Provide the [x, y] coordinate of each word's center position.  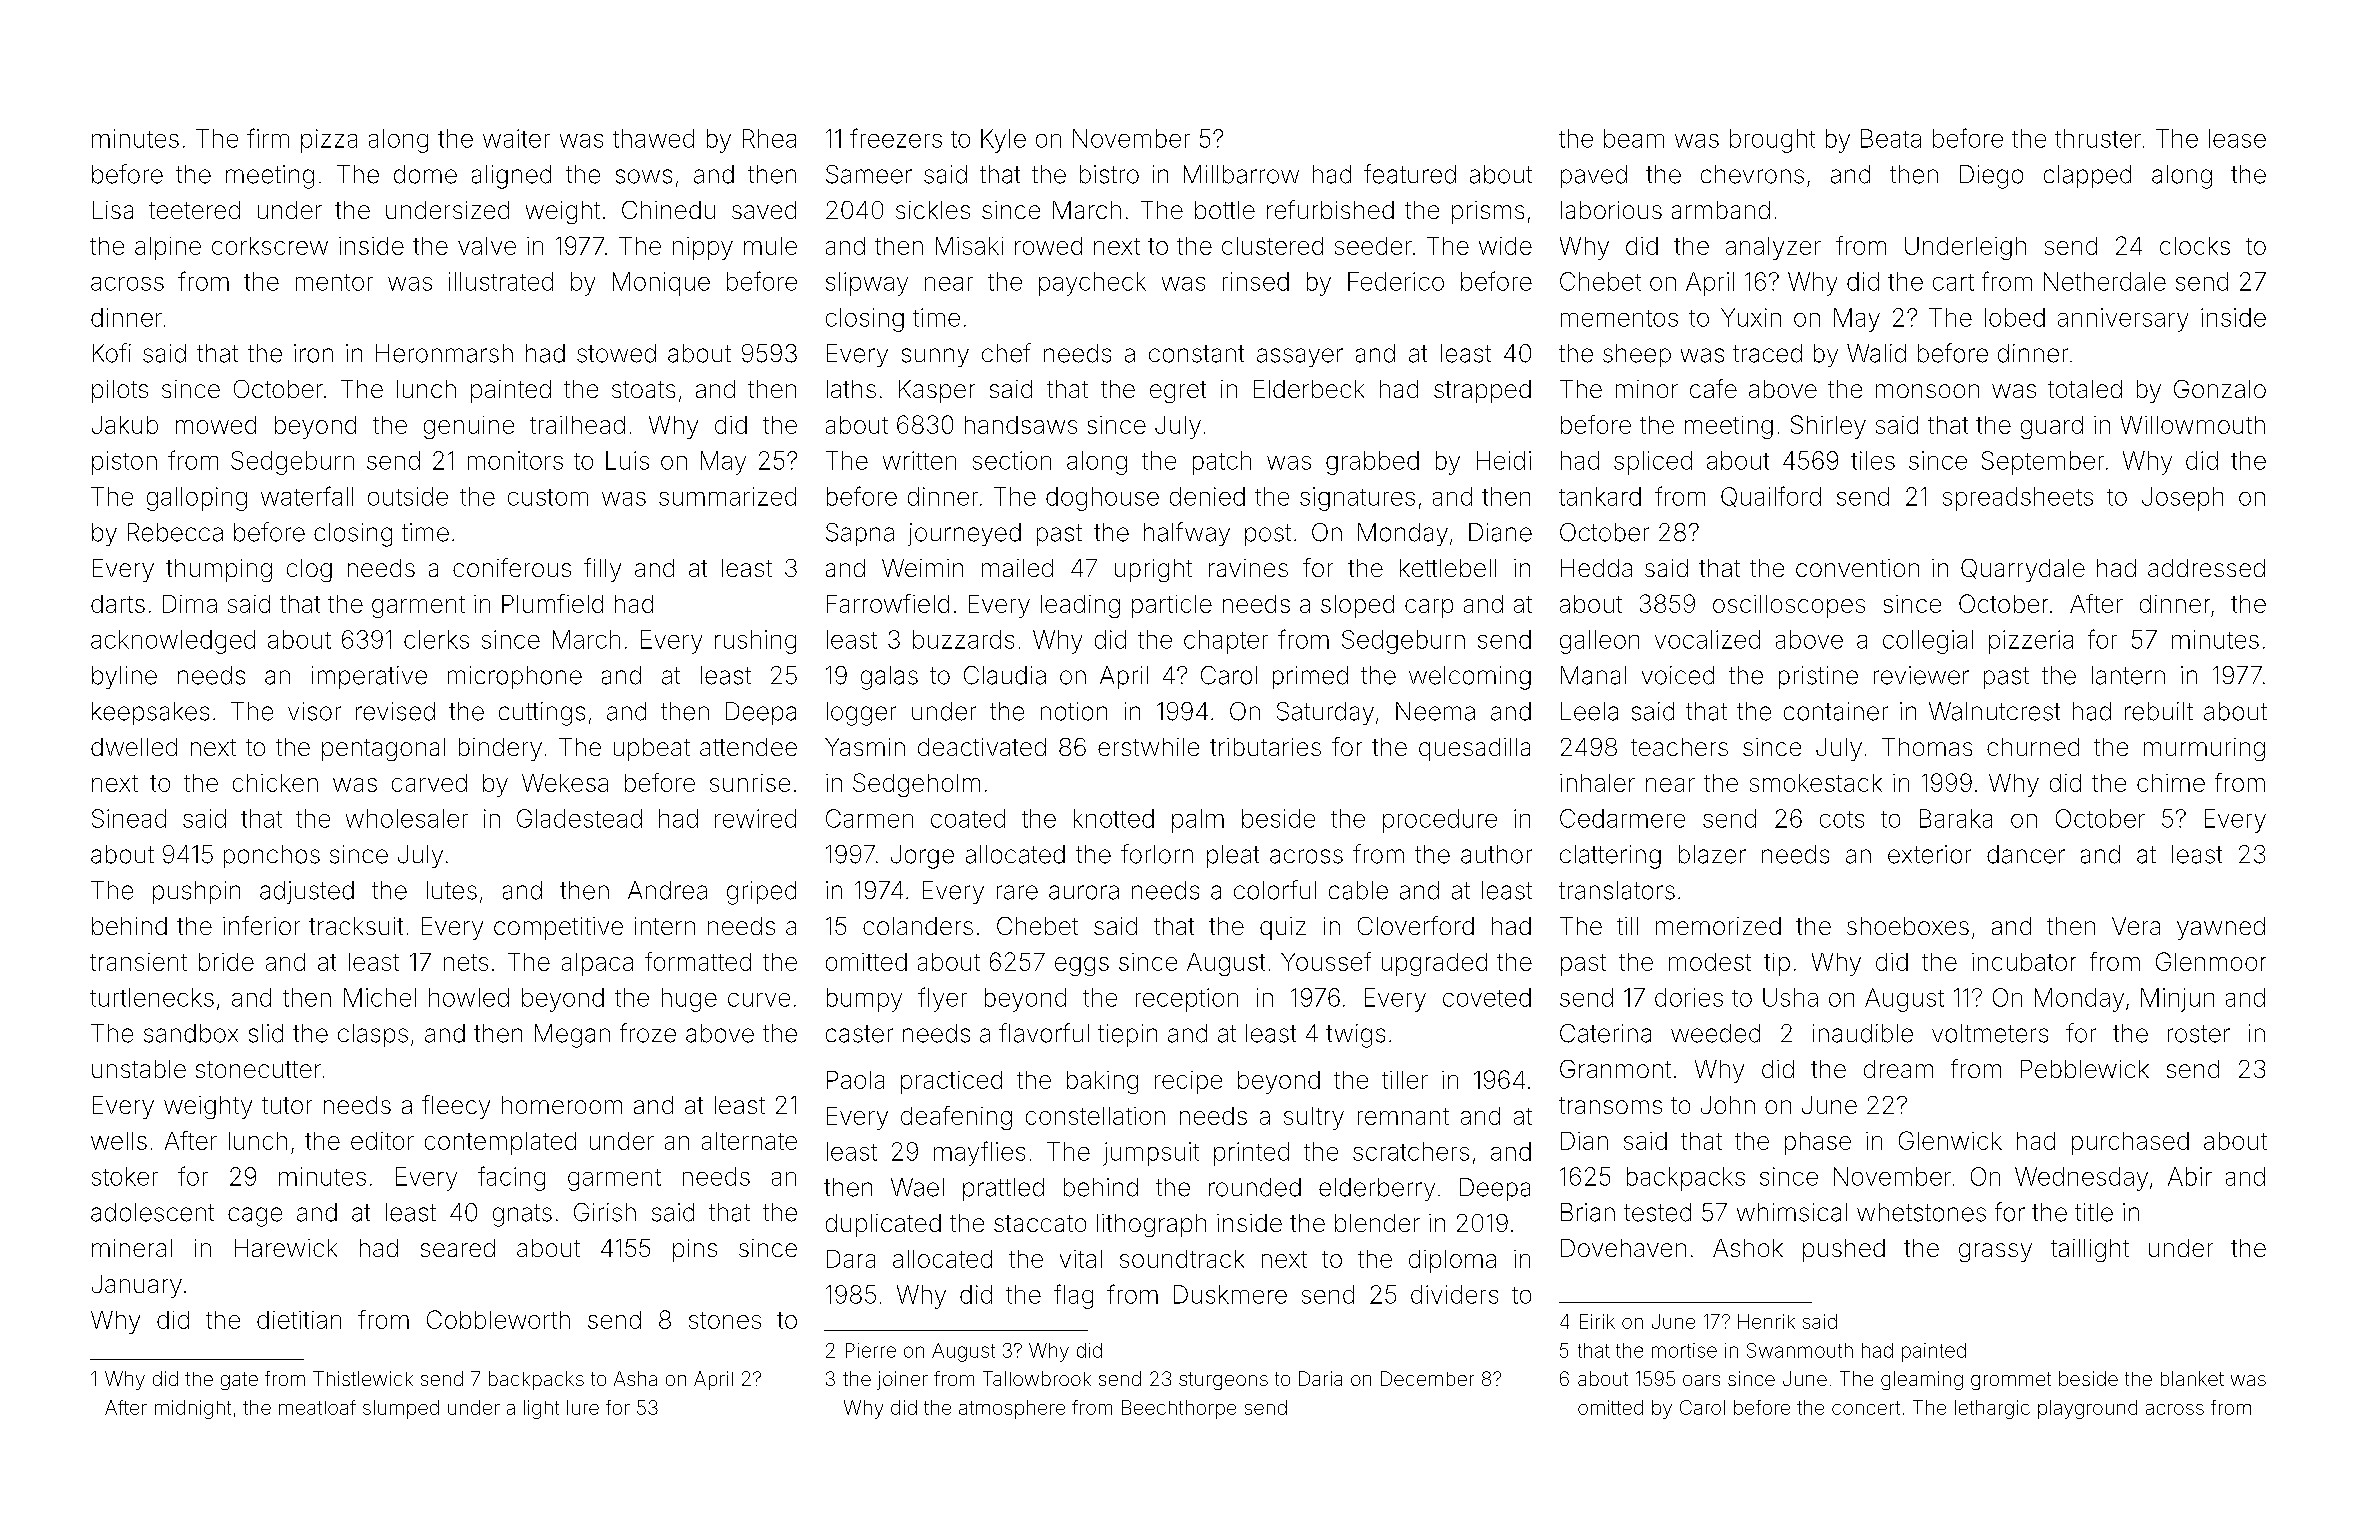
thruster [2098, 138]
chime [2171, 783]
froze [648, 1033]
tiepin [1127, 1035]
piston [124, 463]
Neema [1435, 711]
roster [2199, 1034]
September [2043, 463]
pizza [329, 141]
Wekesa [565, 783]
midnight [193, 1409]
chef [1006, 353]
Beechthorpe [1179, 1409]
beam [1634, 138]
